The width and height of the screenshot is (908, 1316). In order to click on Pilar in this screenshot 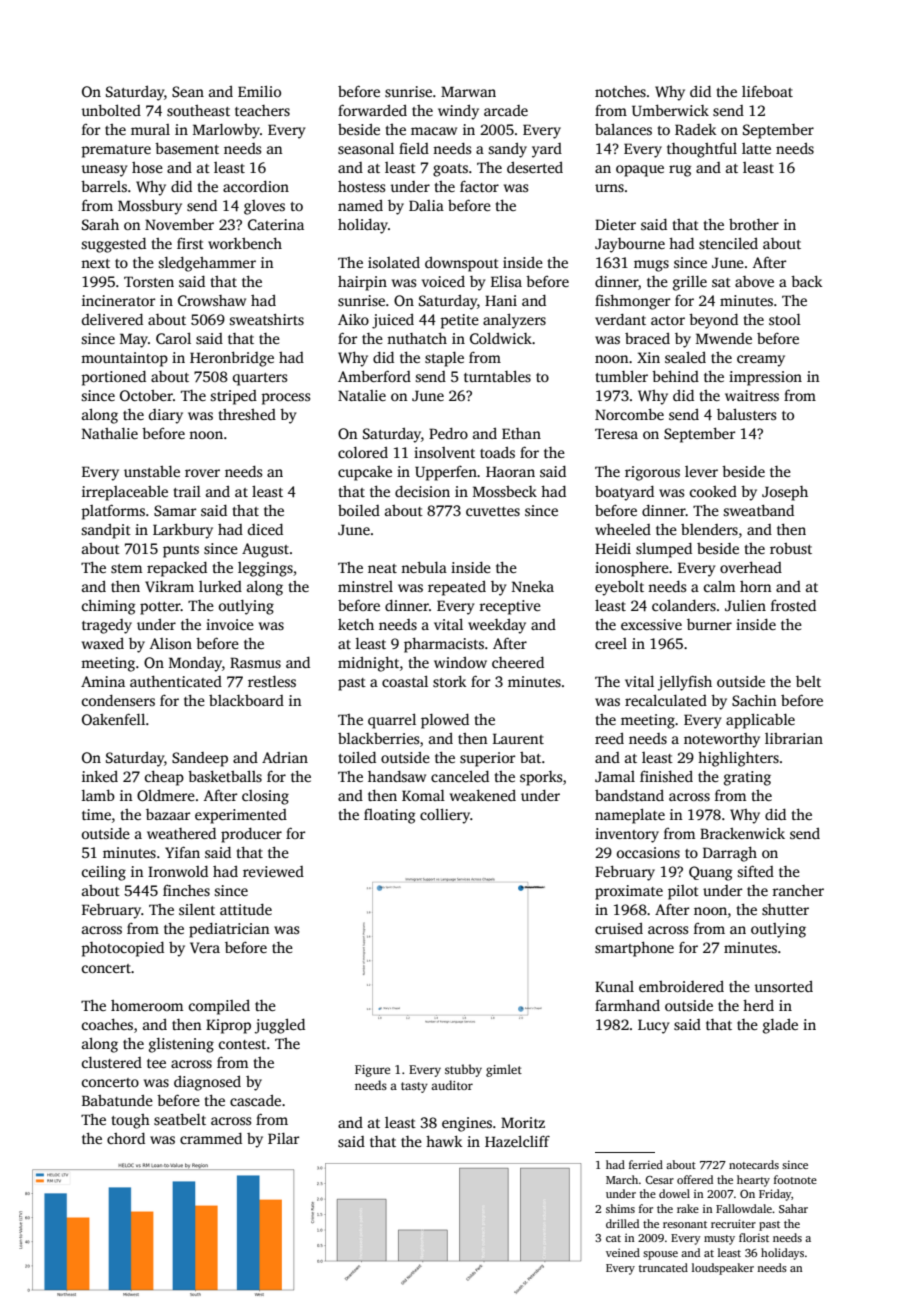, I will do `click(283, 1138)`.
